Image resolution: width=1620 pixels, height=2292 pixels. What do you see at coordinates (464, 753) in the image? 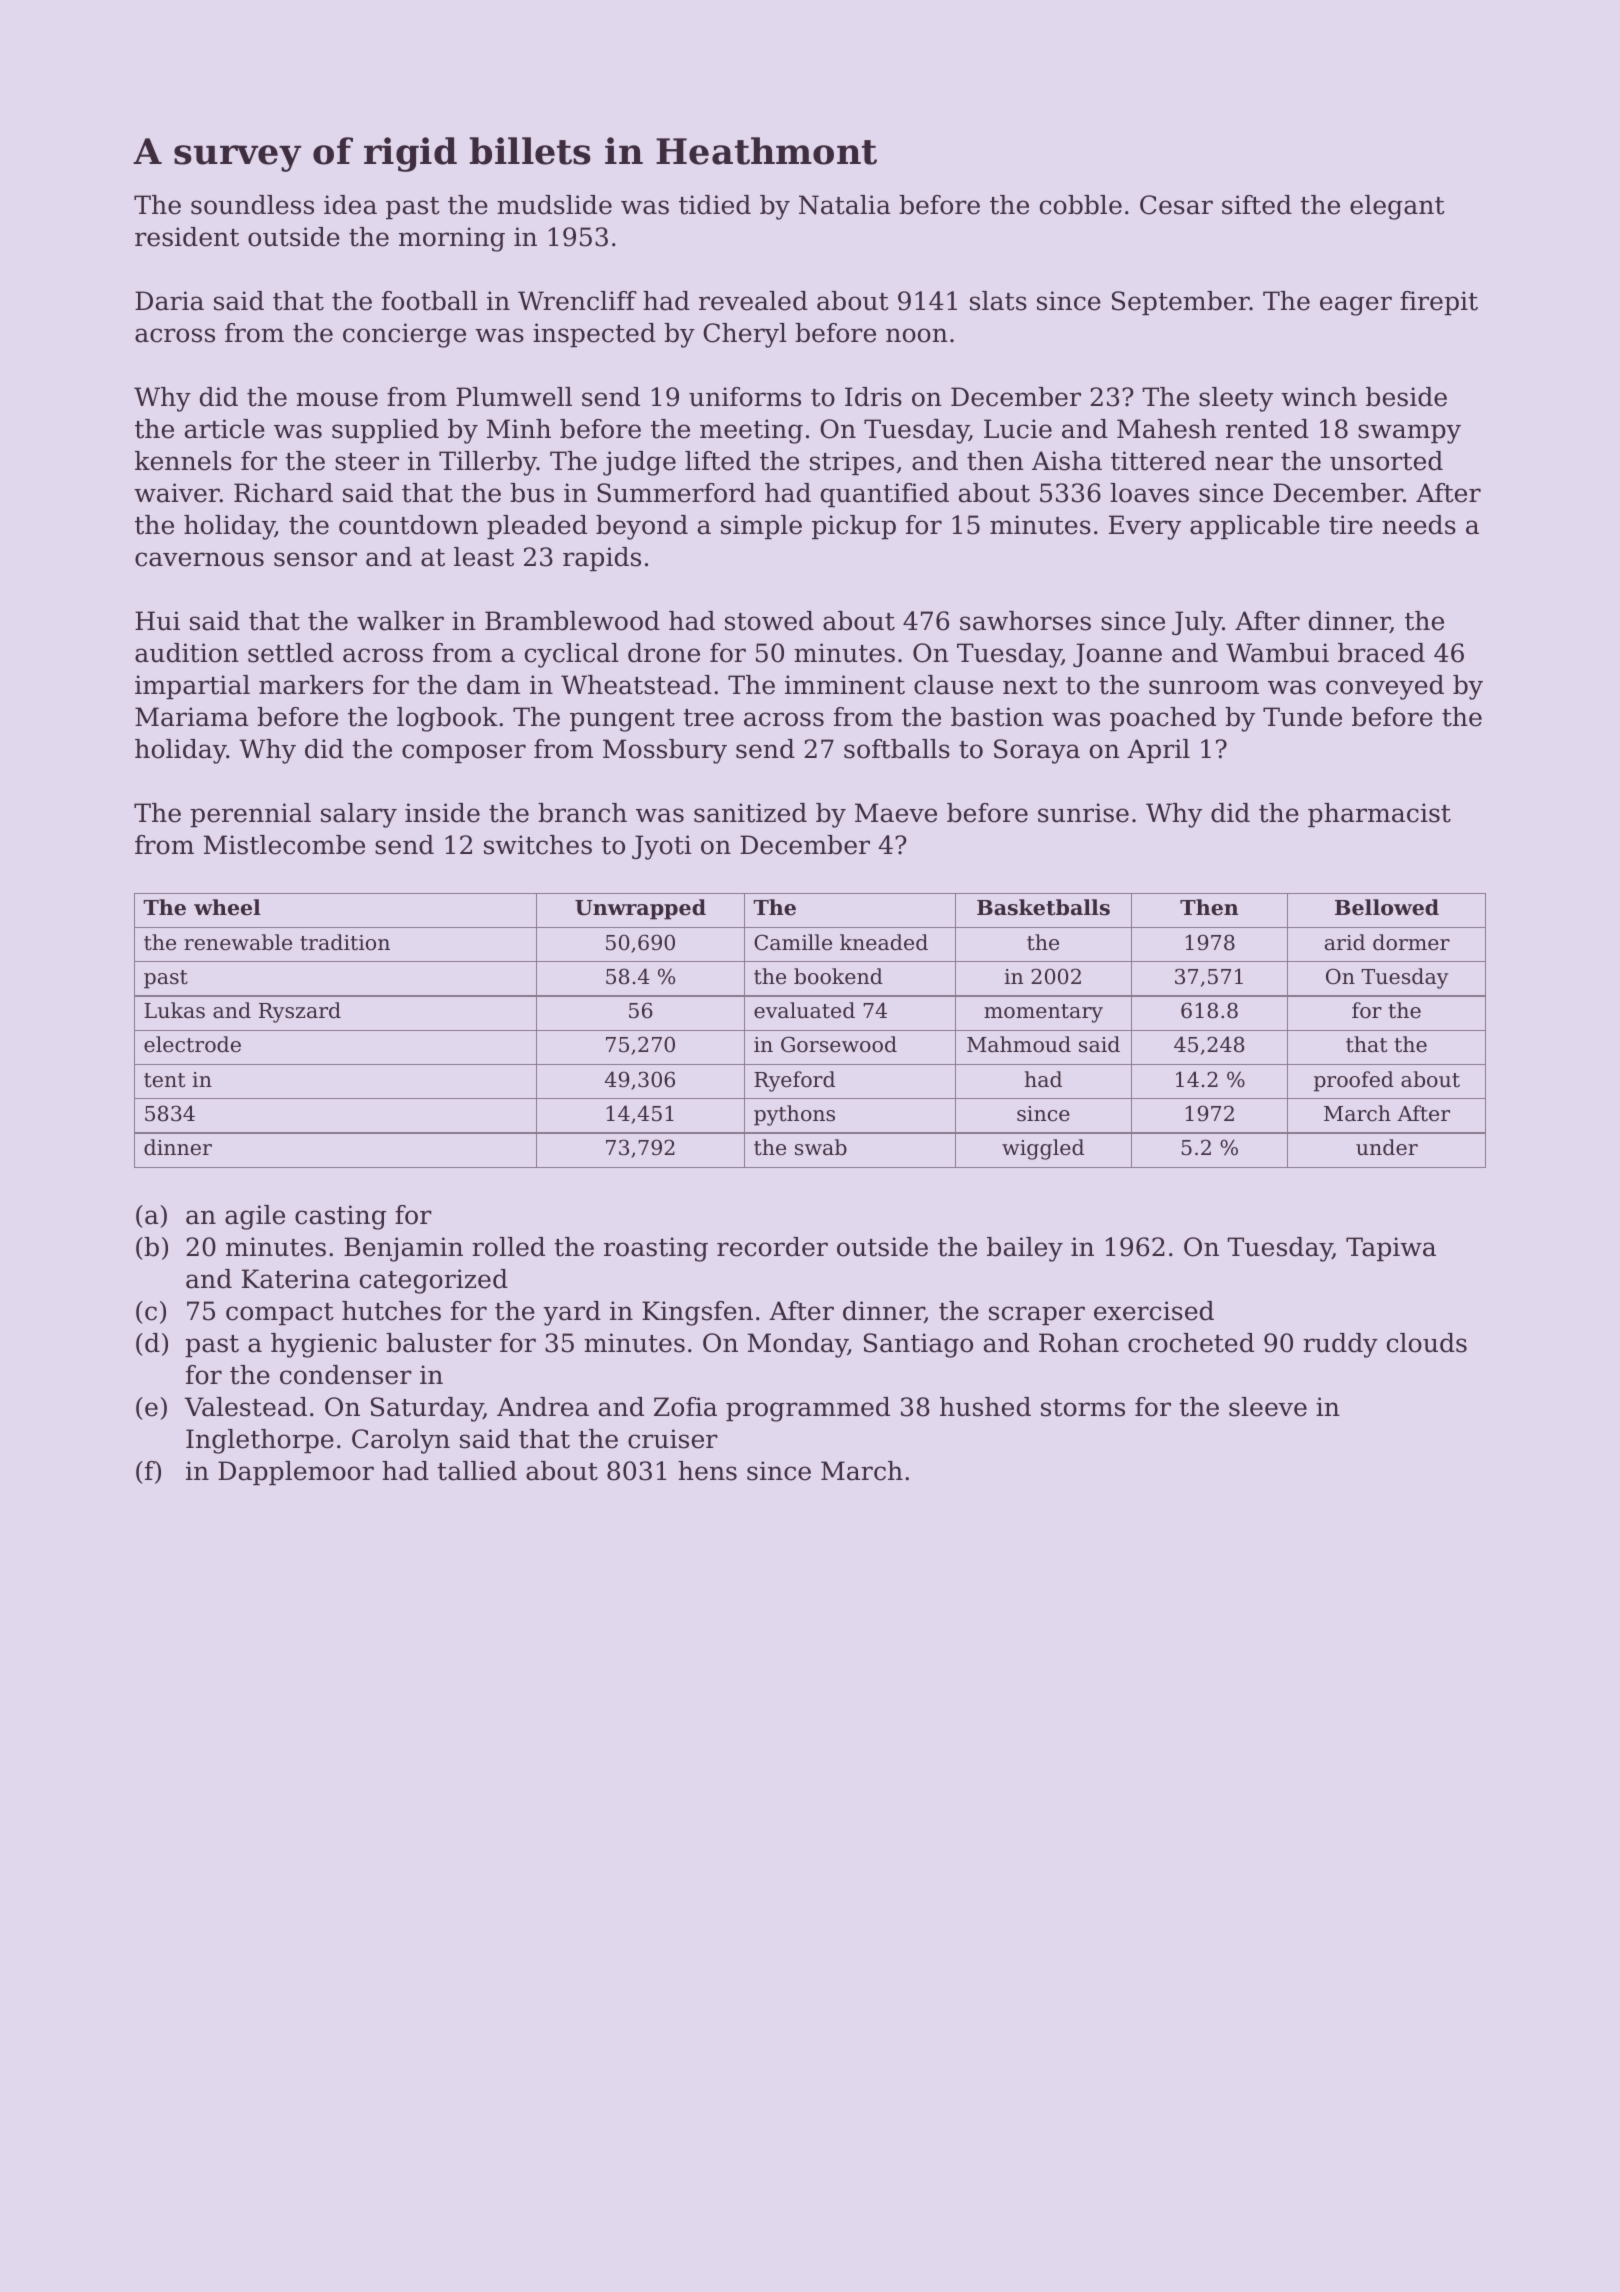
I see `composer` at bounding box center [464, 753].
